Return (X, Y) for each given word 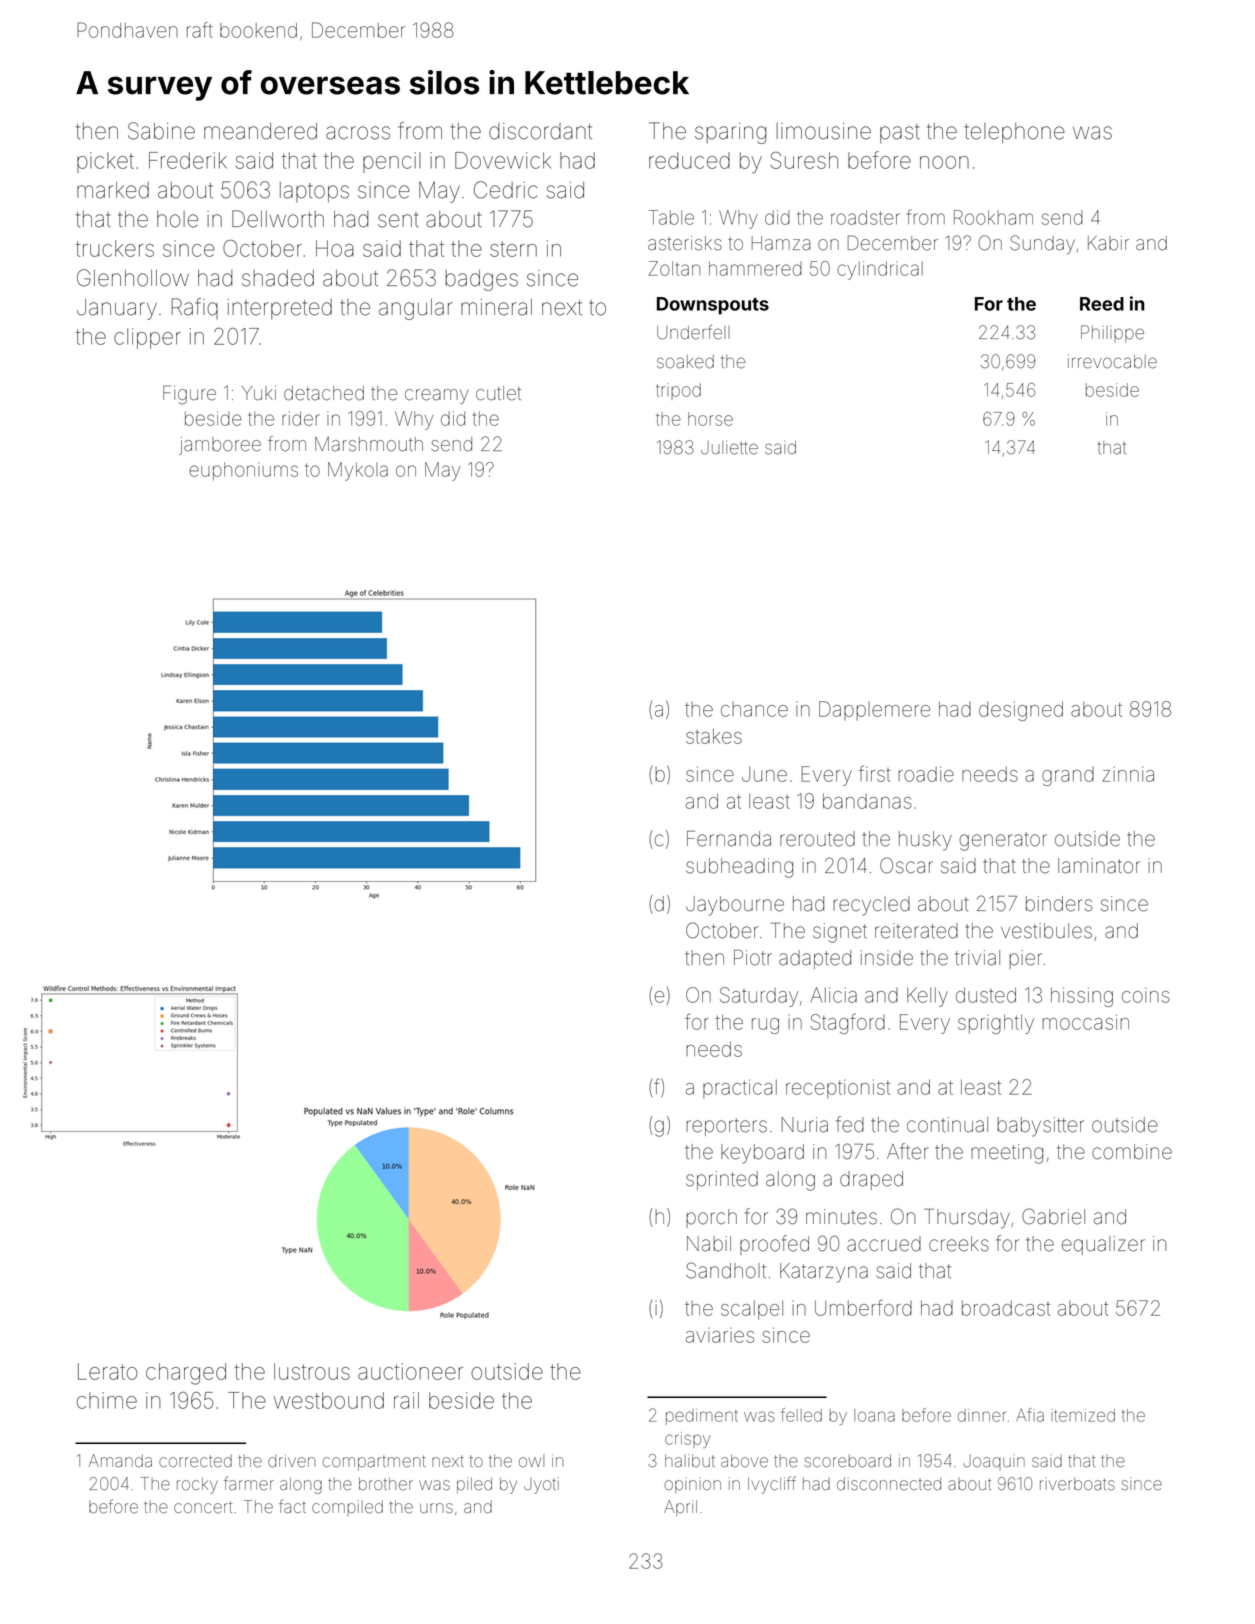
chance (754, 709)
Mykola (358, 471)
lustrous (312, 1371)
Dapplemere (874, 710)
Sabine (161, 131)
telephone (1015, 133)
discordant (540, 131)
